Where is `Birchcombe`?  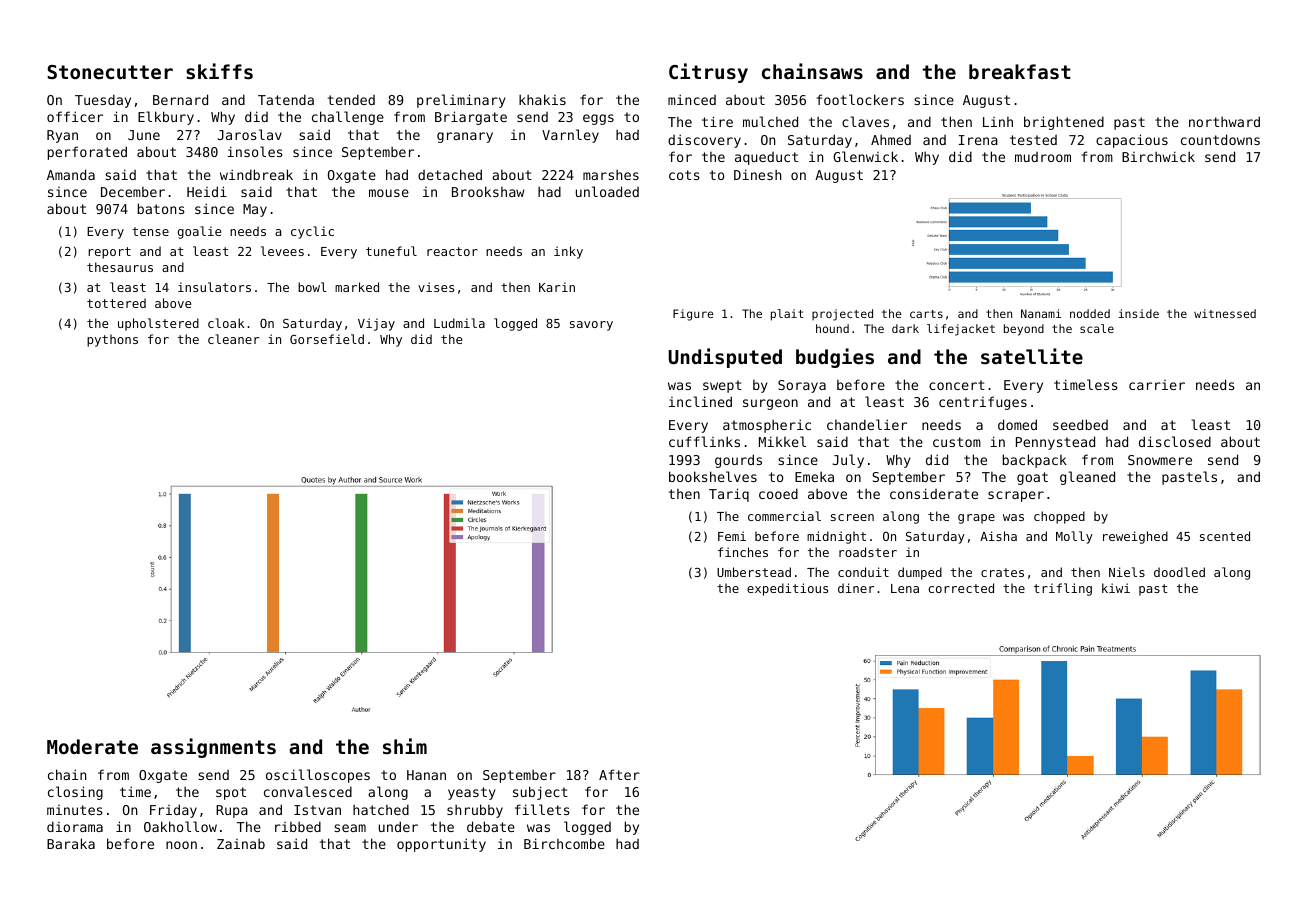
Birchcombe is located at coordinates (564, 843).
